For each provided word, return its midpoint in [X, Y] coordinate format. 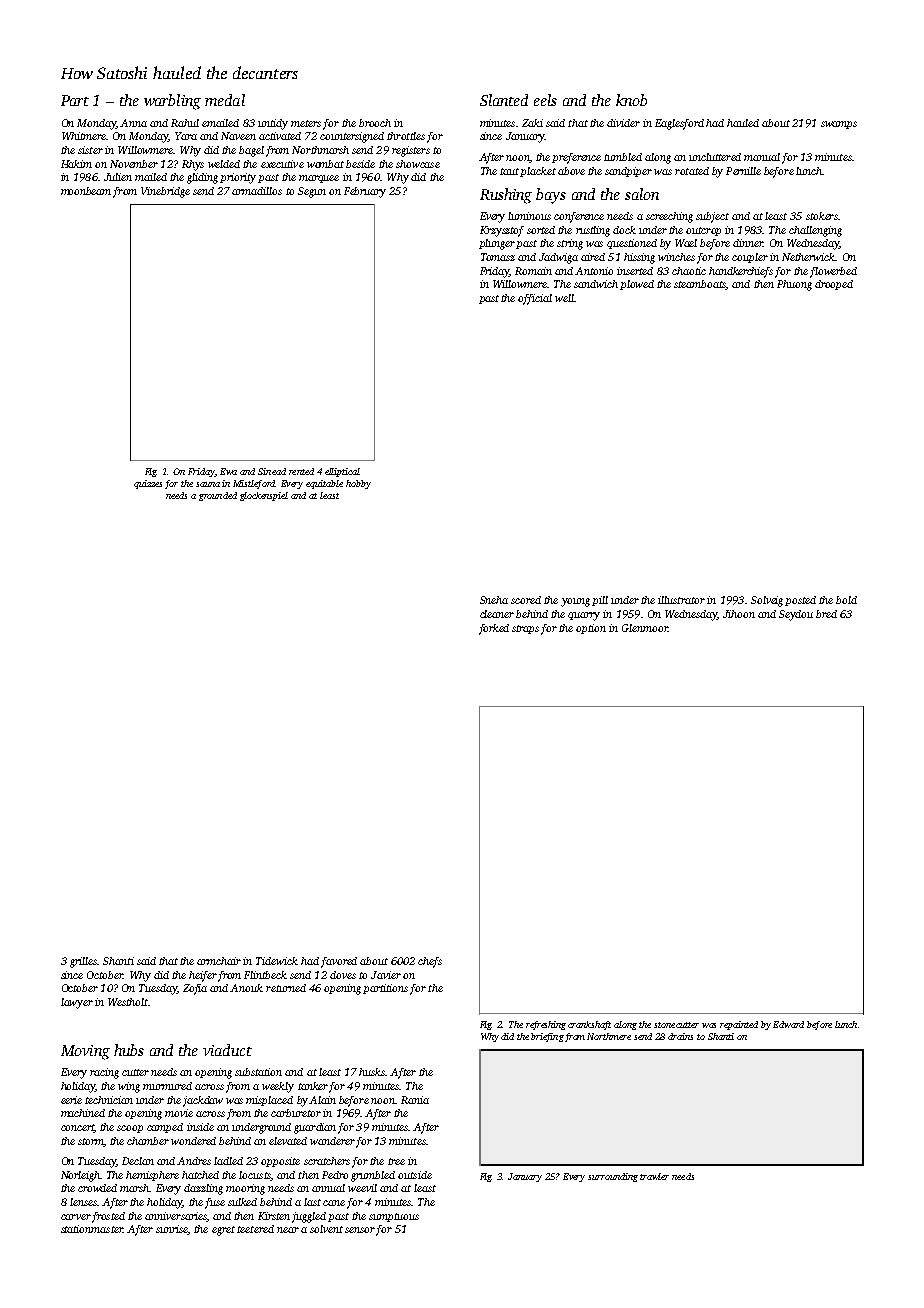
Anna [133, 123]
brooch [375, 123]
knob [631, 100]
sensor [360, 1230]
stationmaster [92, 1229]
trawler [654, 1176]
